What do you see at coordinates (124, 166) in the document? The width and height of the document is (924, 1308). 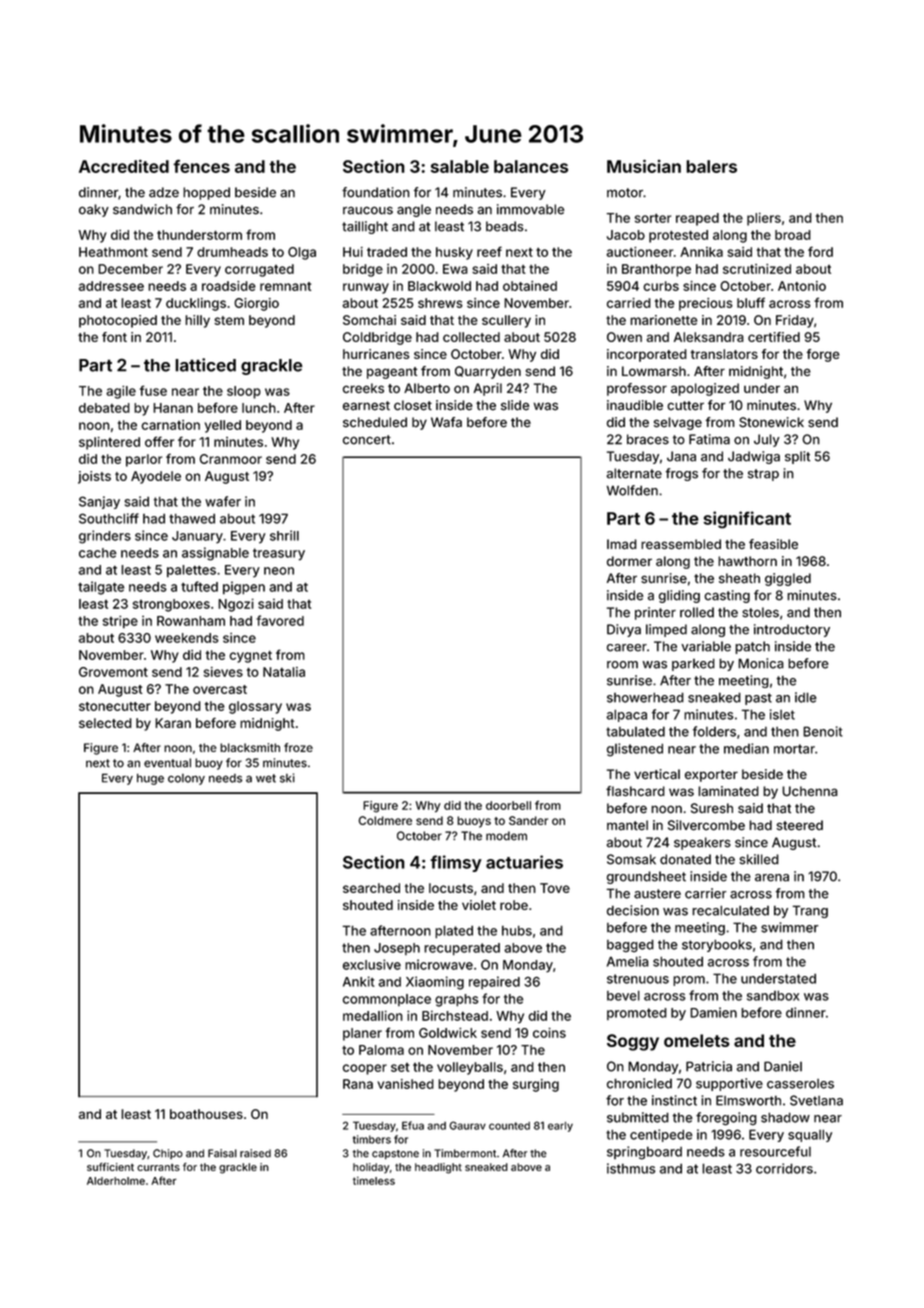 I see `Accredited` at bounding box center [124, 166].
